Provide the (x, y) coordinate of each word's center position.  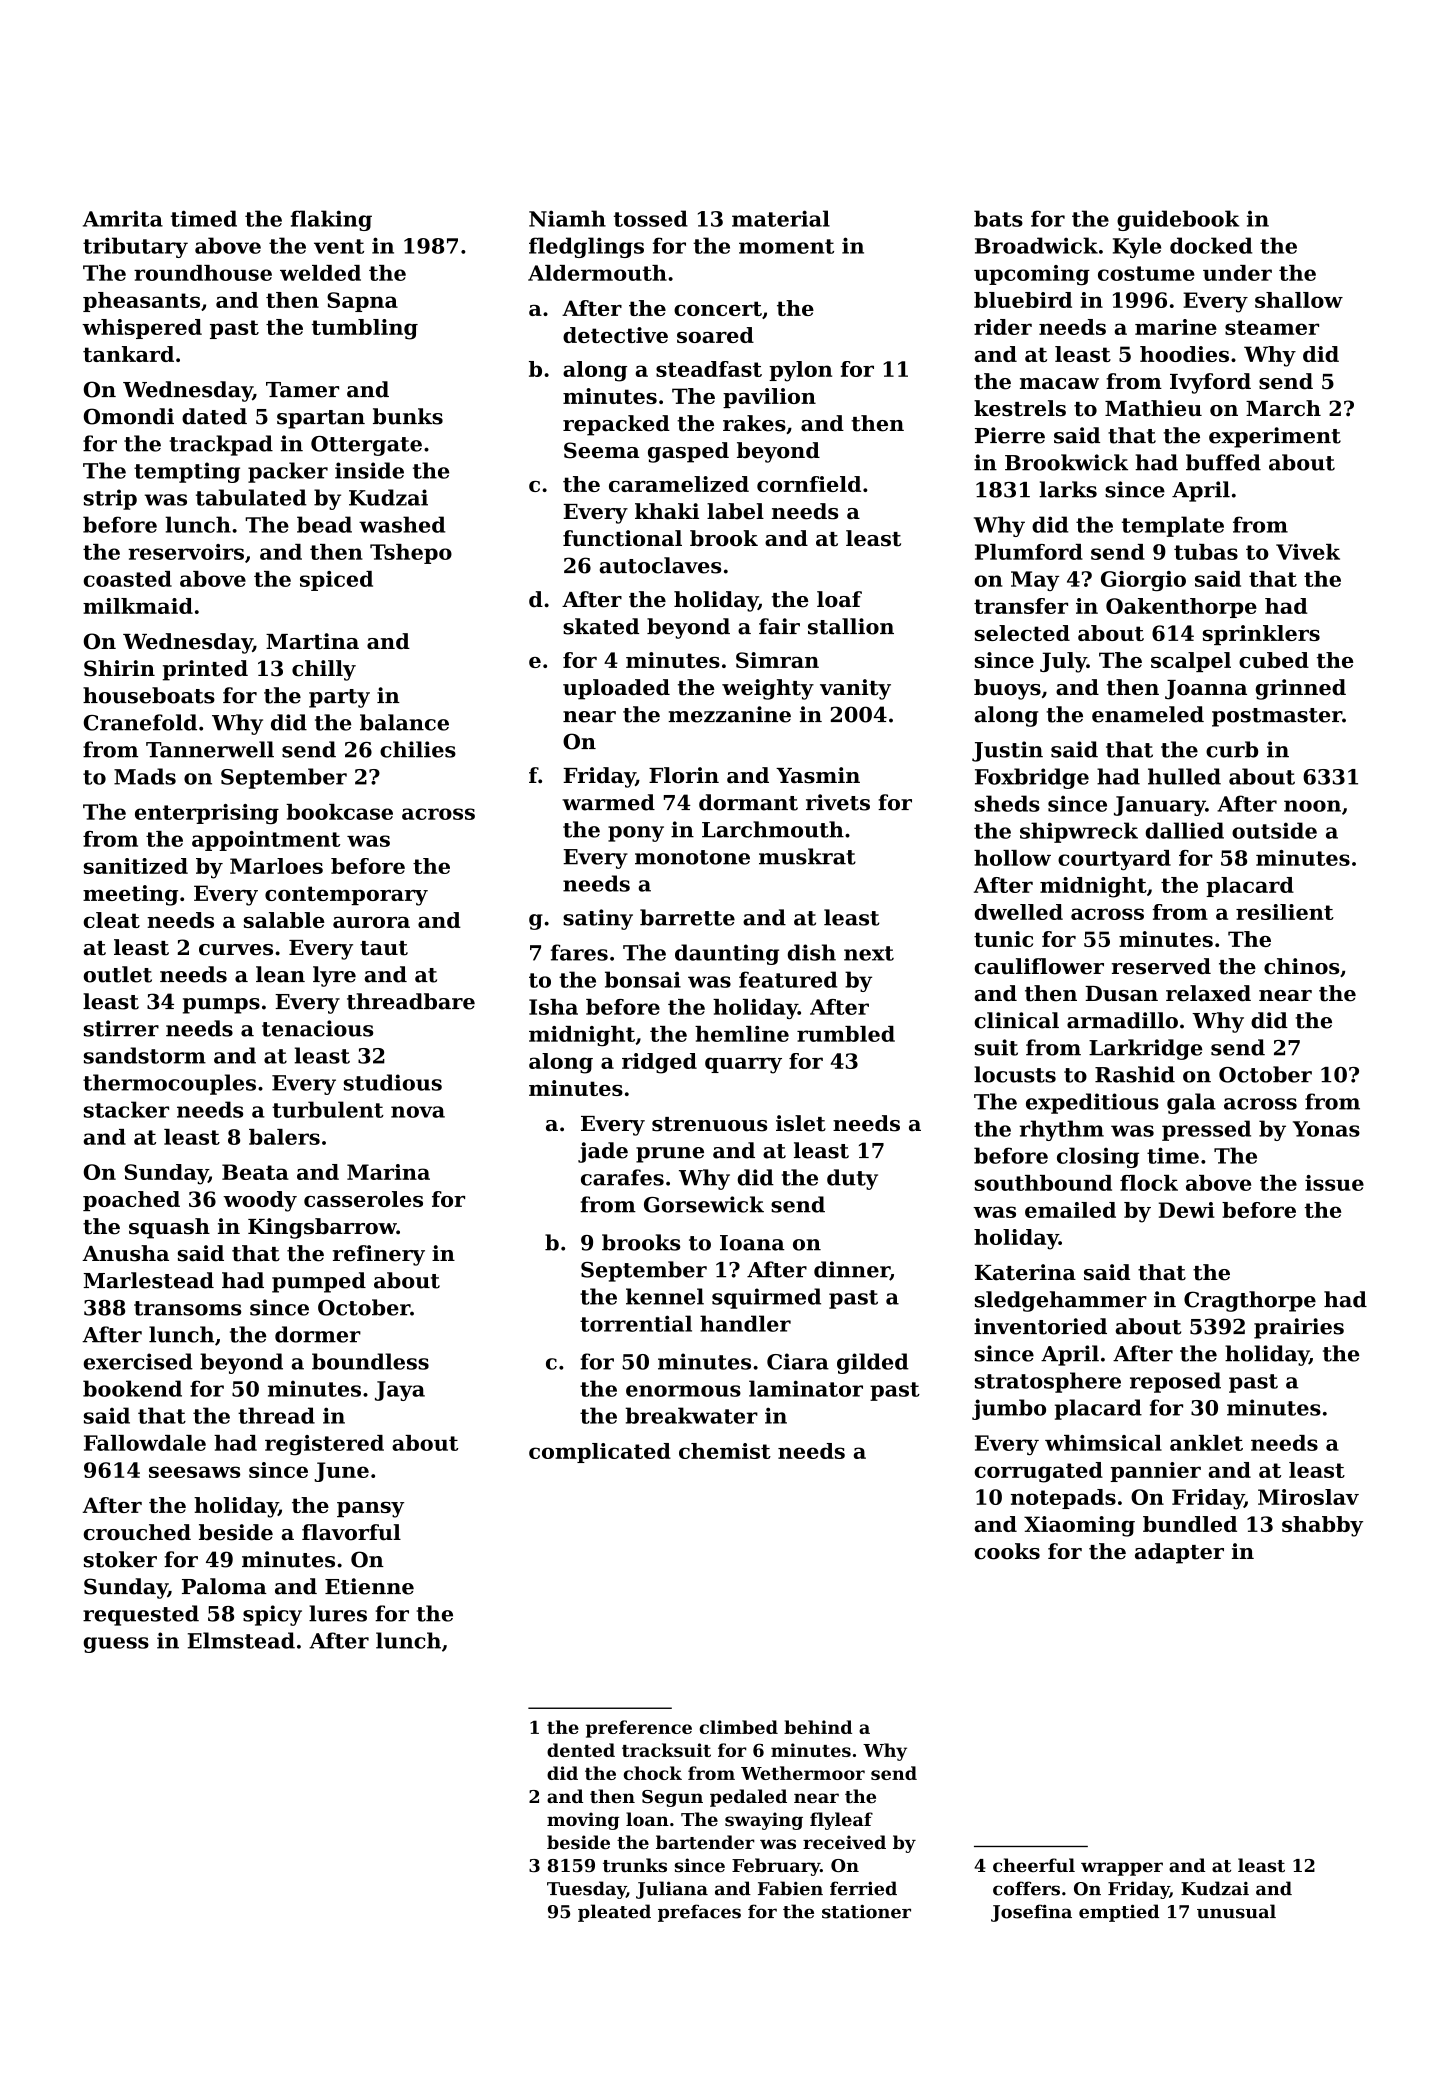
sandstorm (145, 1055)
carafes (622, 1177)
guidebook (1178, 220)
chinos (1301, 966)
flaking (331, 220)
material (781, 218)
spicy (272, 1615)
